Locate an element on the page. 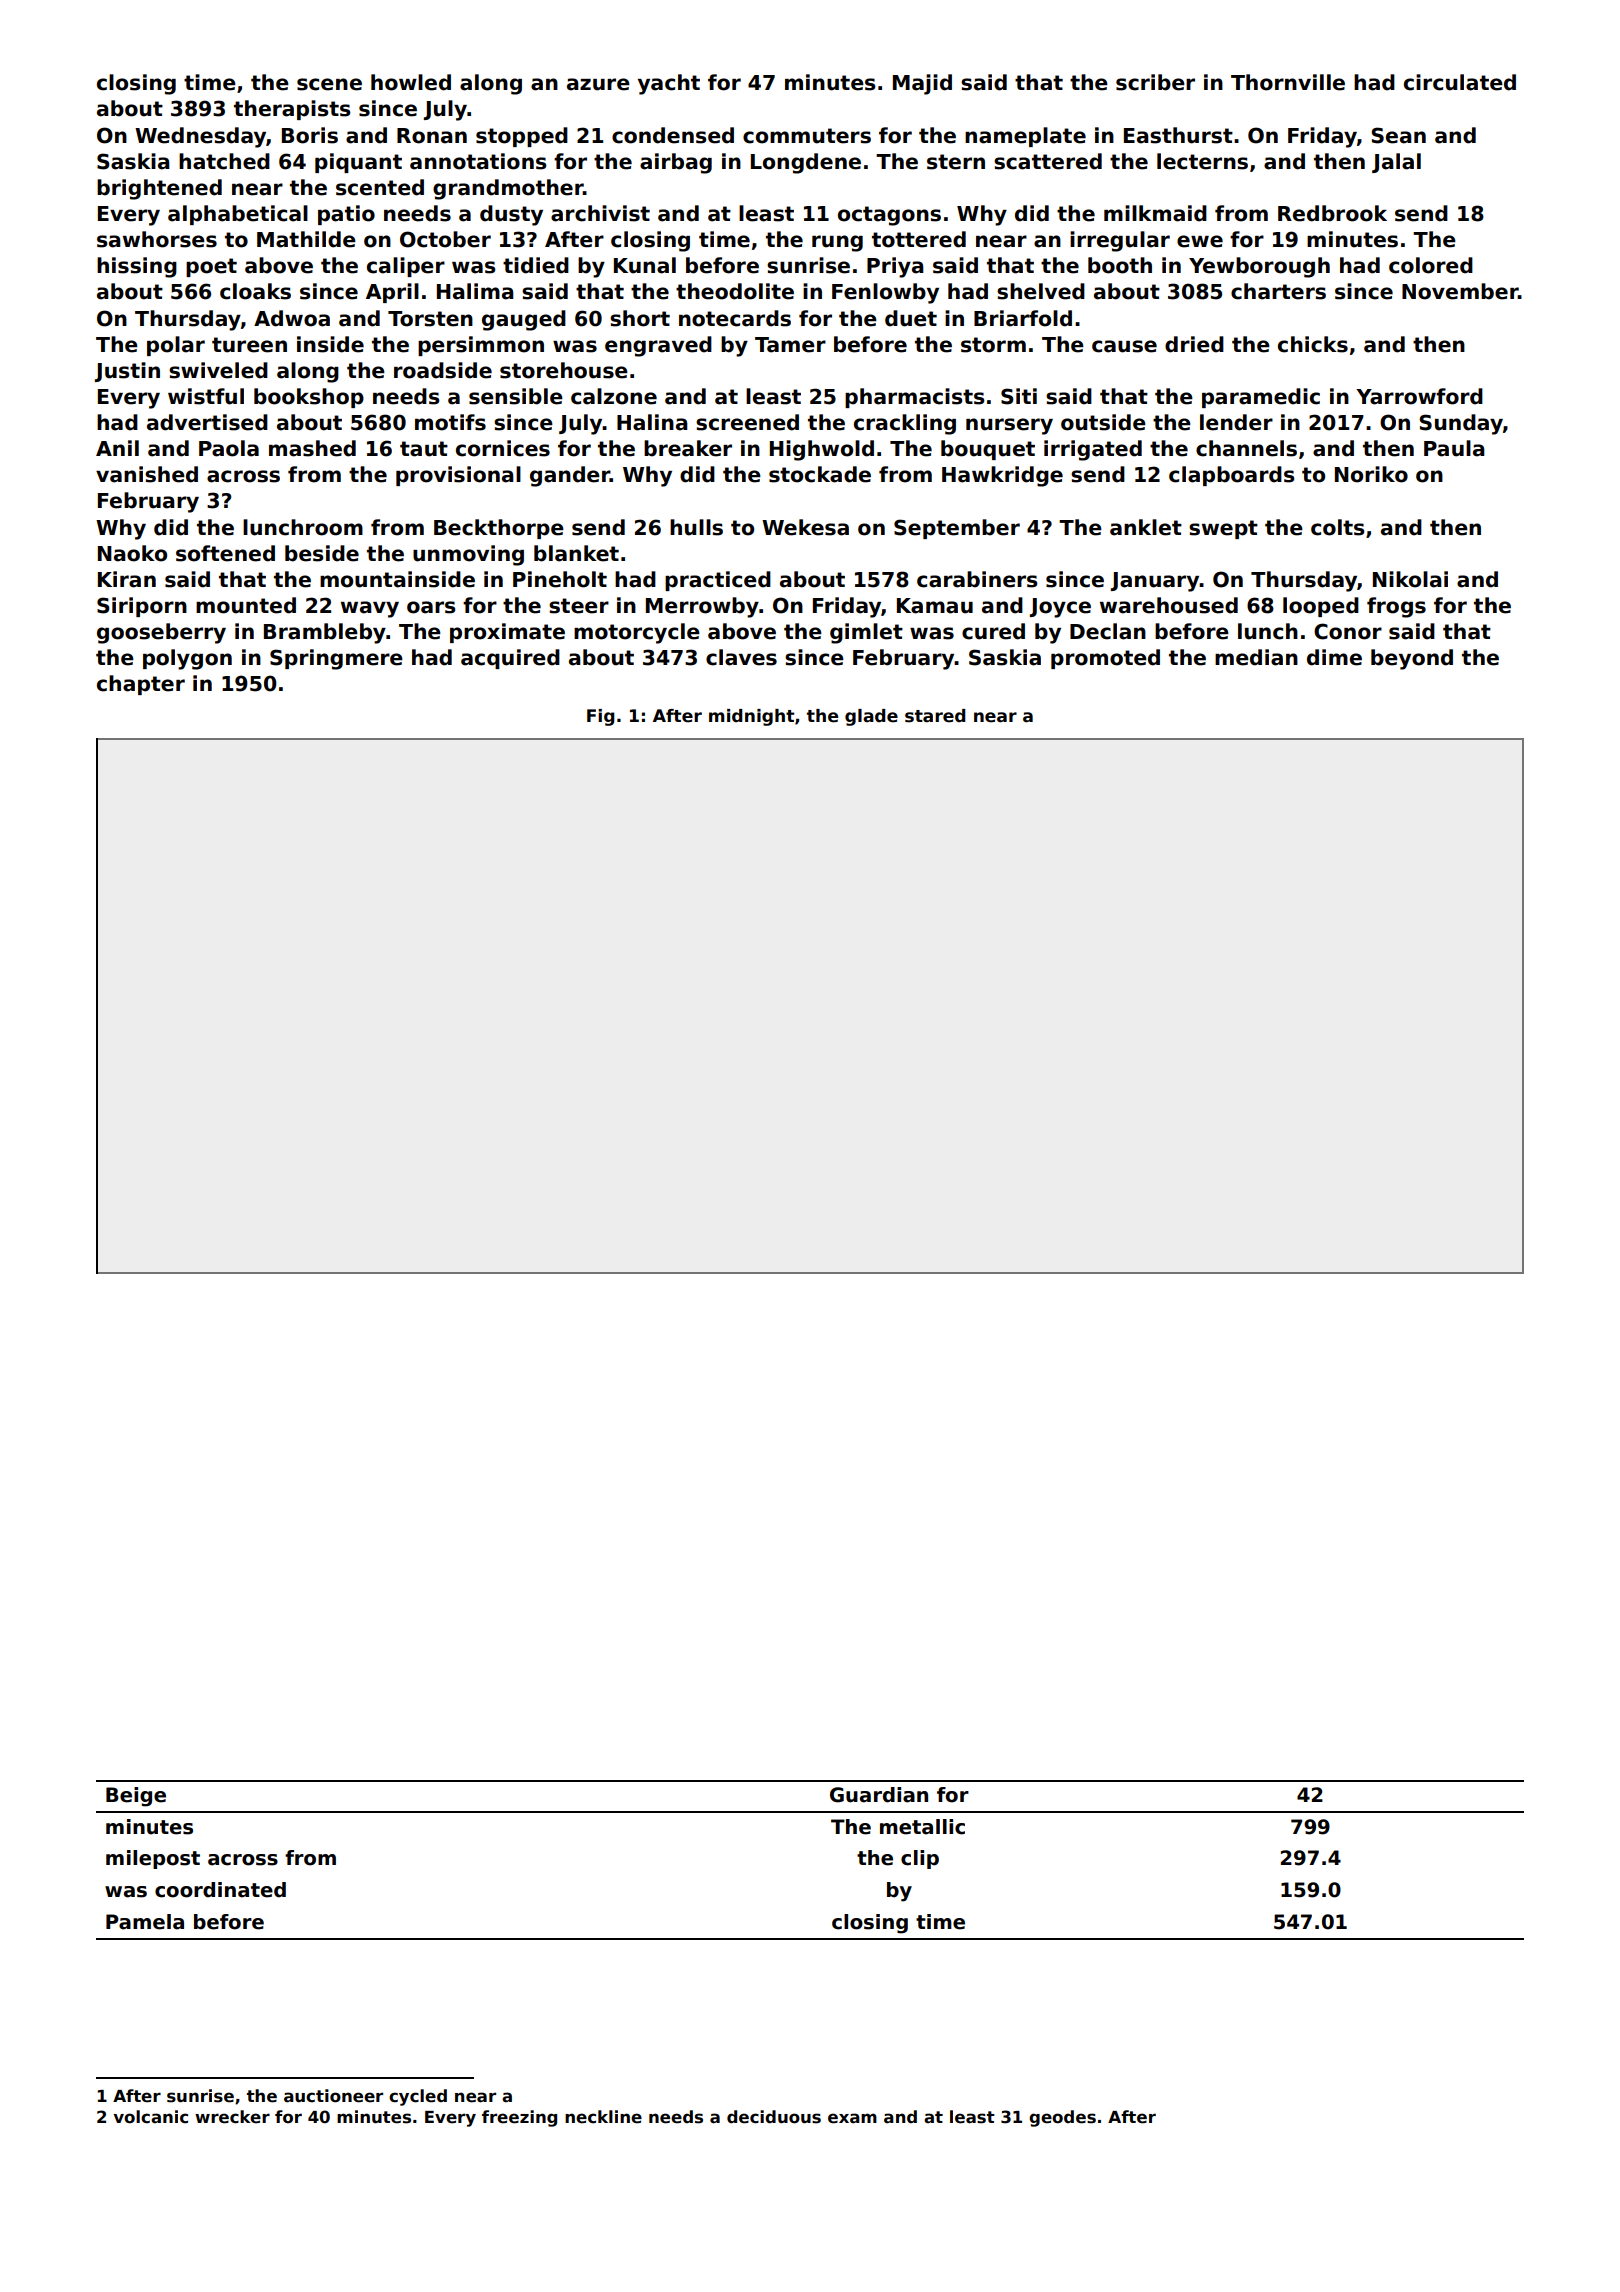  patio is located at coordinates (346, 215).
